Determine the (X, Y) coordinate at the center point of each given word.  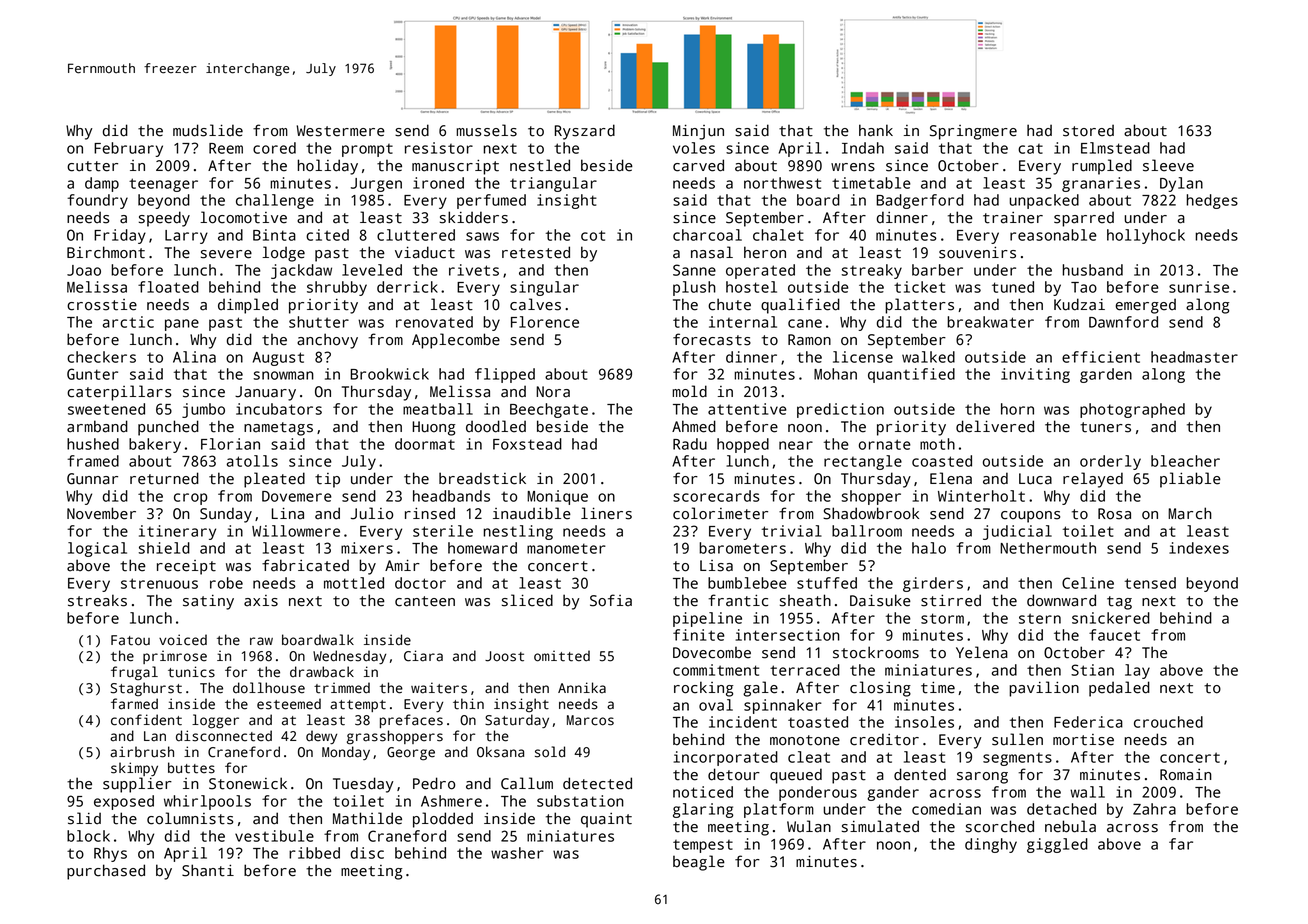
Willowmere (296, 531)
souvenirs (977, 252)
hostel (751, 287)
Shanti (208, 870)
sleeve (1168, 165)
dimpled (248, 306)
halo (929, 548)
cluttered (416, 235)
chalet (778, 235)
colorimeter (720, 513)
